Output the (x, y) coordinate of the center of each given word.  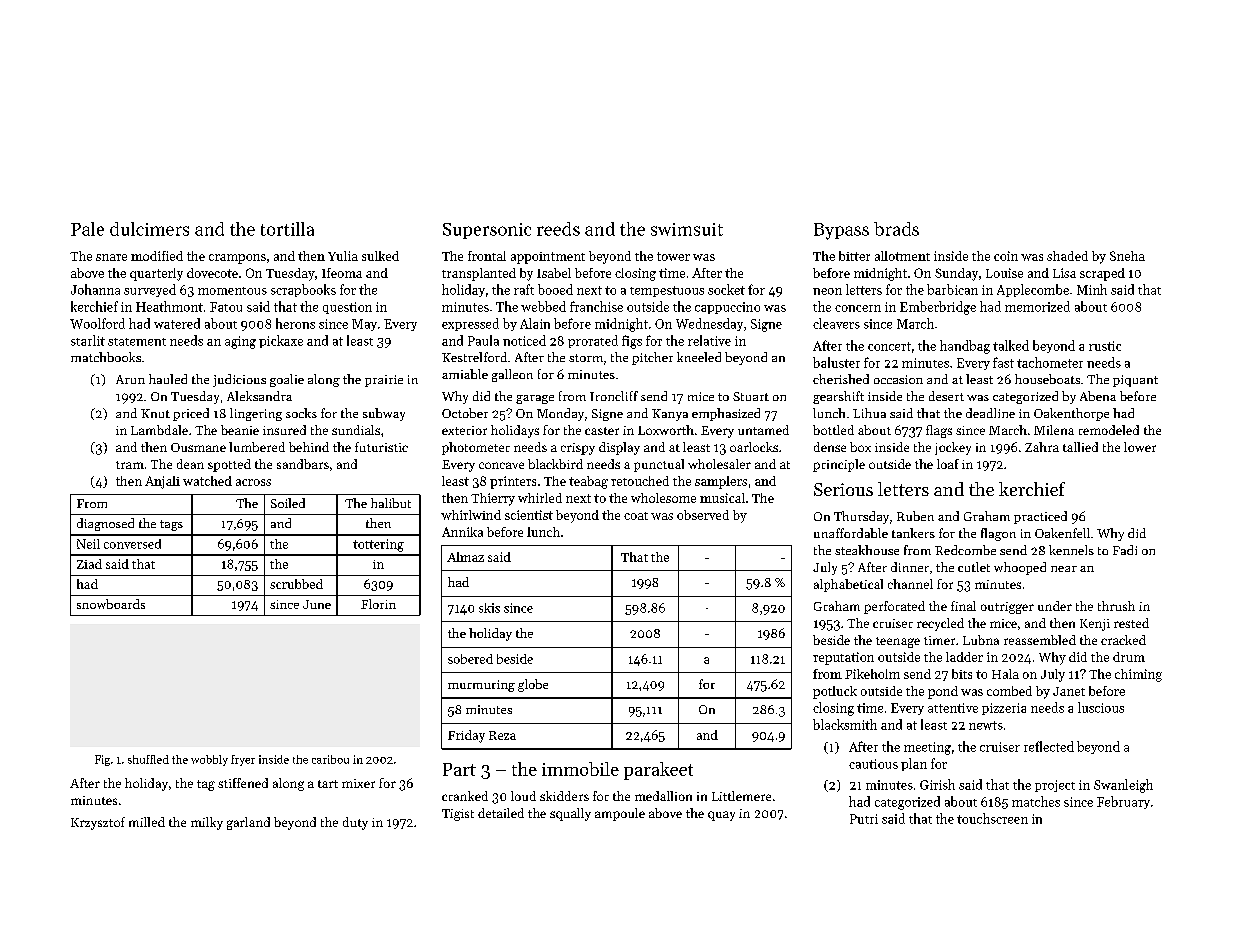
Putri (864, 819)
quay (721, 816)
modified (157, 256)
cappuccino (727, 308)
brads (896, 229)
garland (248, 823)
